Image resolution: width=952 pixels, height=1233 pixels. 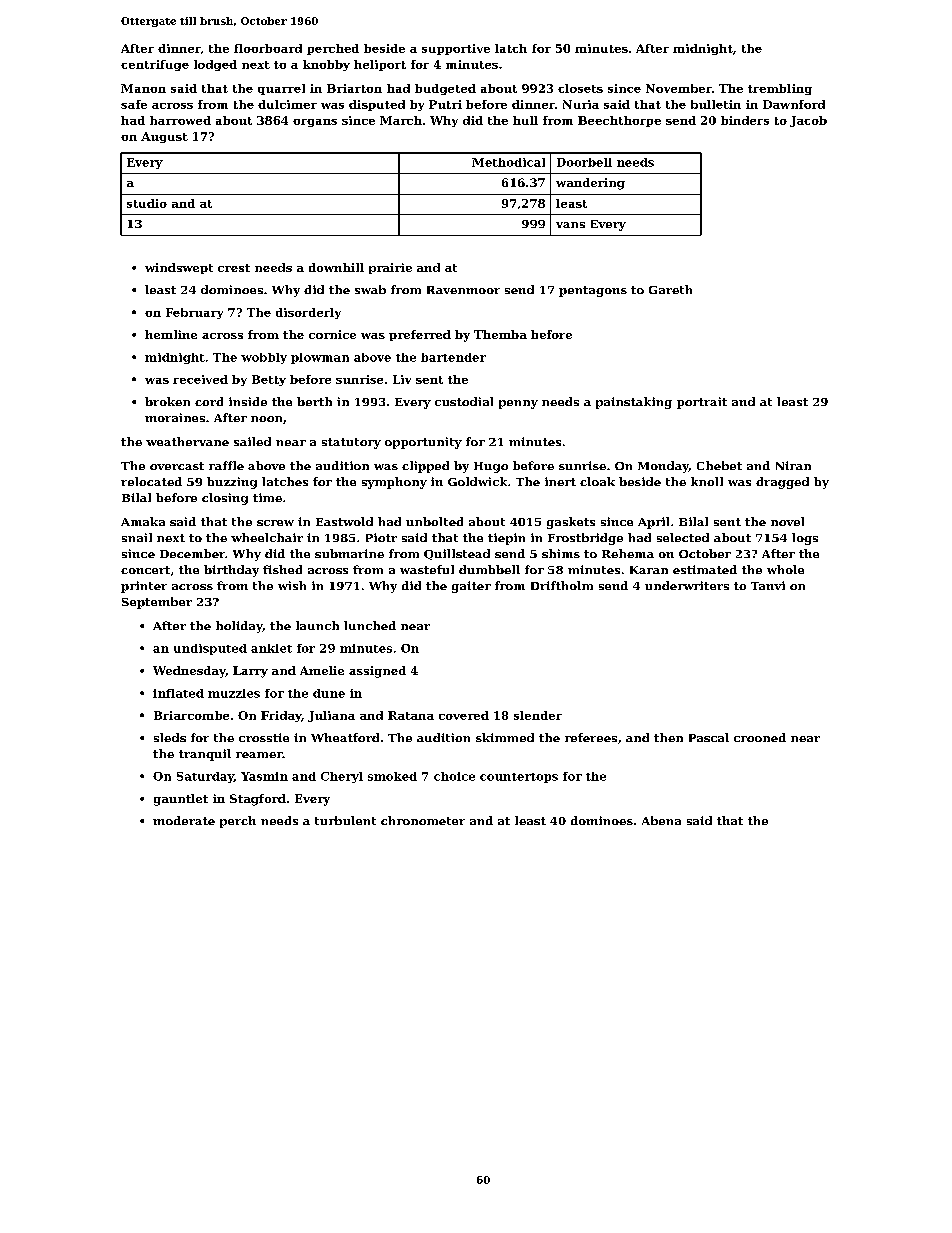 I want to click on Gareth, so click(x=670, y=289).
